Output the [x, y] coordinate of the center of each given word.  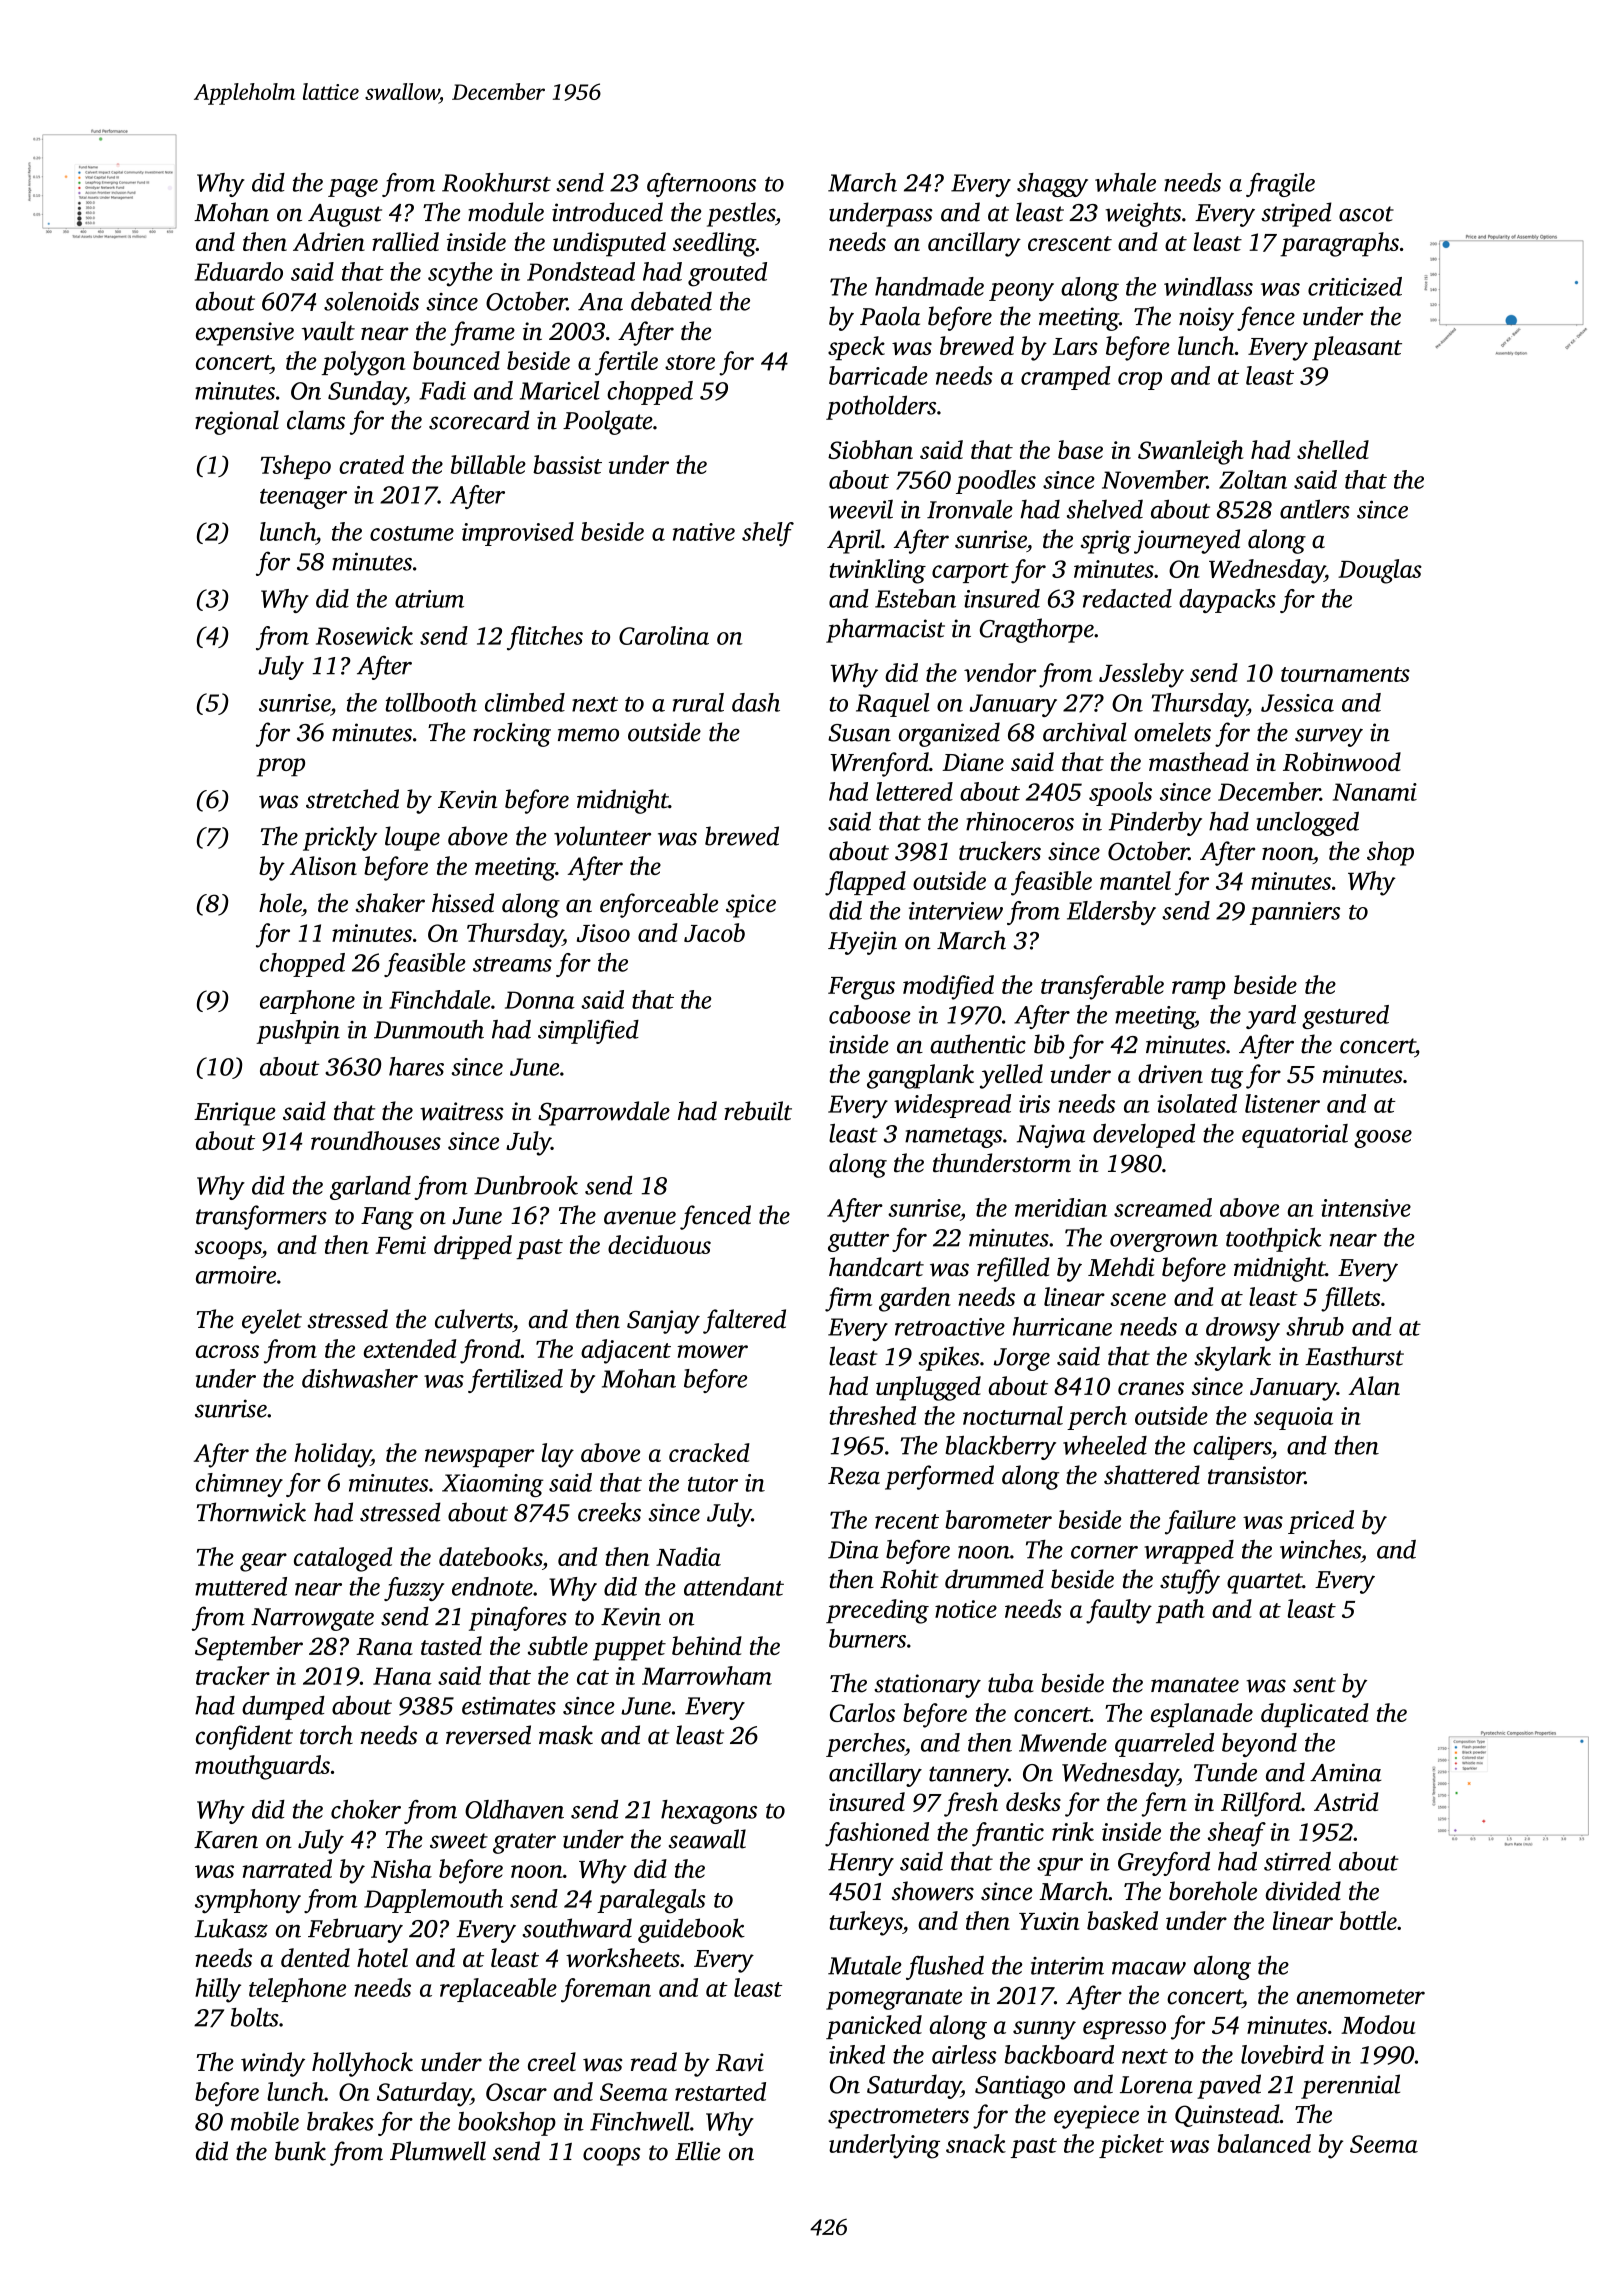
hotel [382, 1957]
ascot [1366, 214]
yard [1271, 1017]
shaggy [1052, 185]
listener [1282, 1103]
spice [751, 906]
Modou [1378, 2024]
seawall [707, 1839]
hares [416, 1066]
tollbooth [431, 702]
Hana [402, 1676]
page [353, 188]
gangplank [920, 1076]
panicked [874, 2027]
